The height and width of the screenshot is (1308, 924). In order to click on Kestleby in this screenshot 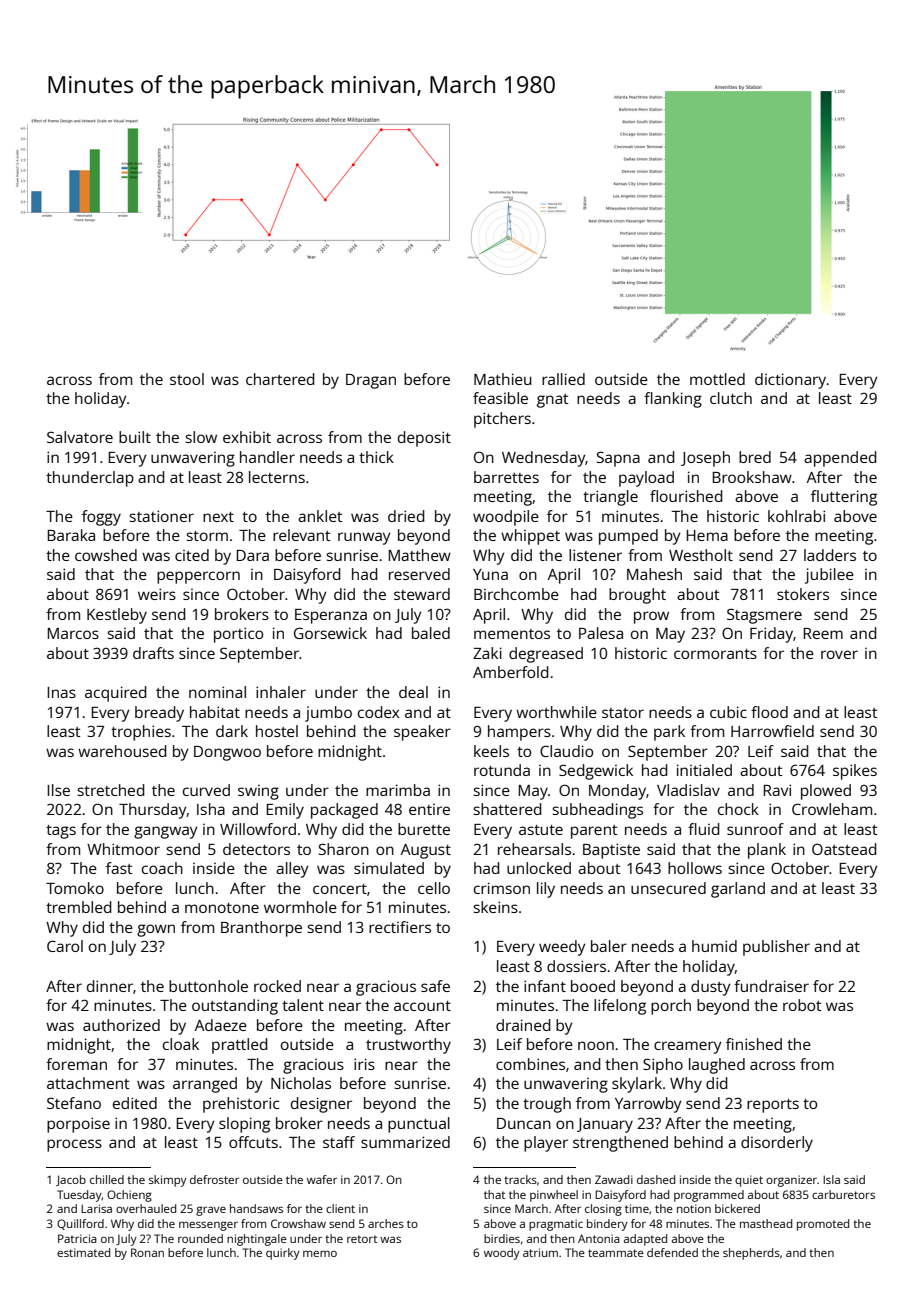, I will do `click(117, 616)`.
